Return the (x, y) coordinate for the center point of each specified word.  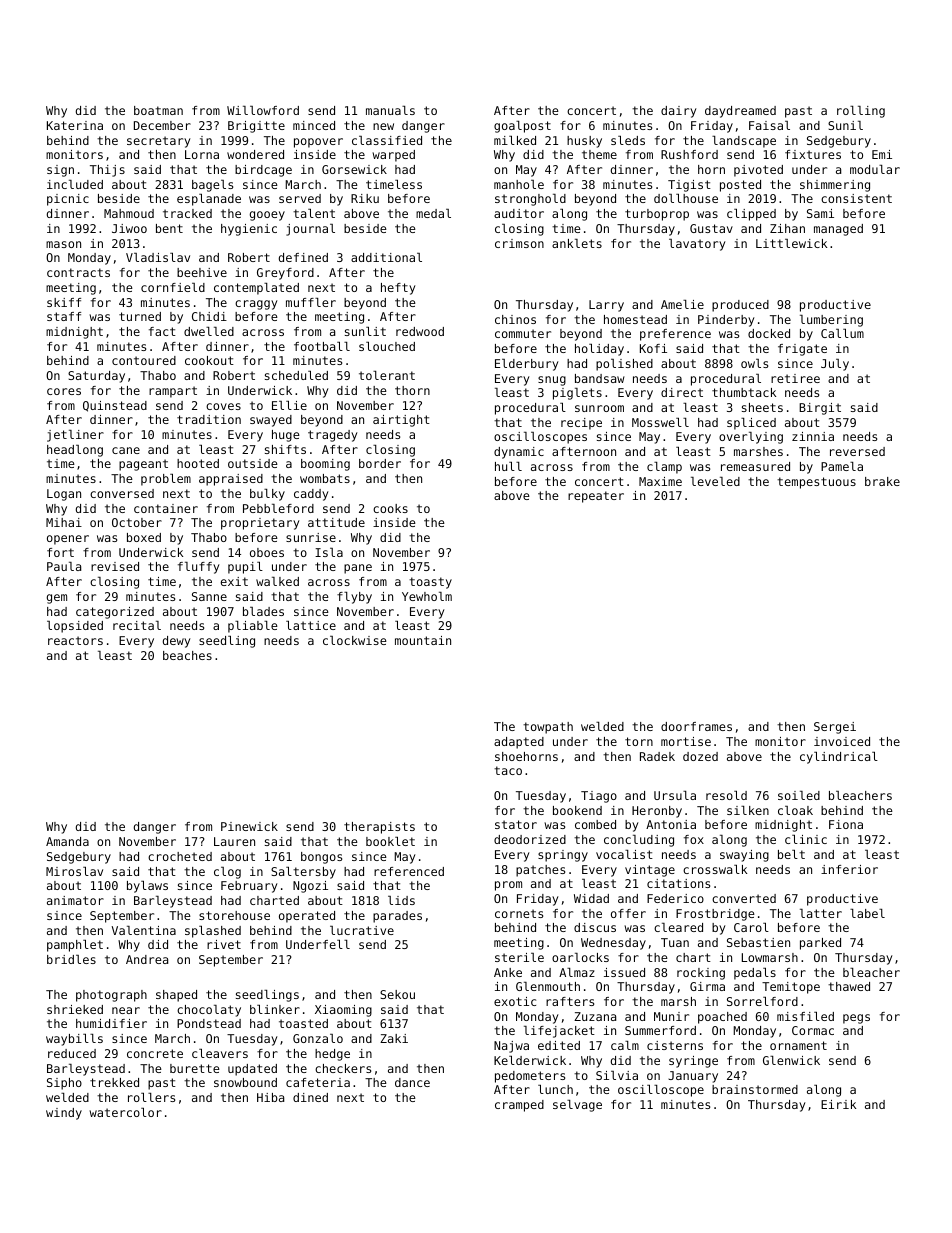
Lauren (234, 841)
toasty (430, 583)
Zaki (394, 1038)
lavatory (697, 245)
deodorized (530, 839)
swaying (744, 856)
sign (60, 171)
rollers (151, 1097)
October (137, 522)
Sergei (835, 728)
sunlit (365, 331)
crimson (519, 243)
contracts (78, 272)
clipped (751, 215)
